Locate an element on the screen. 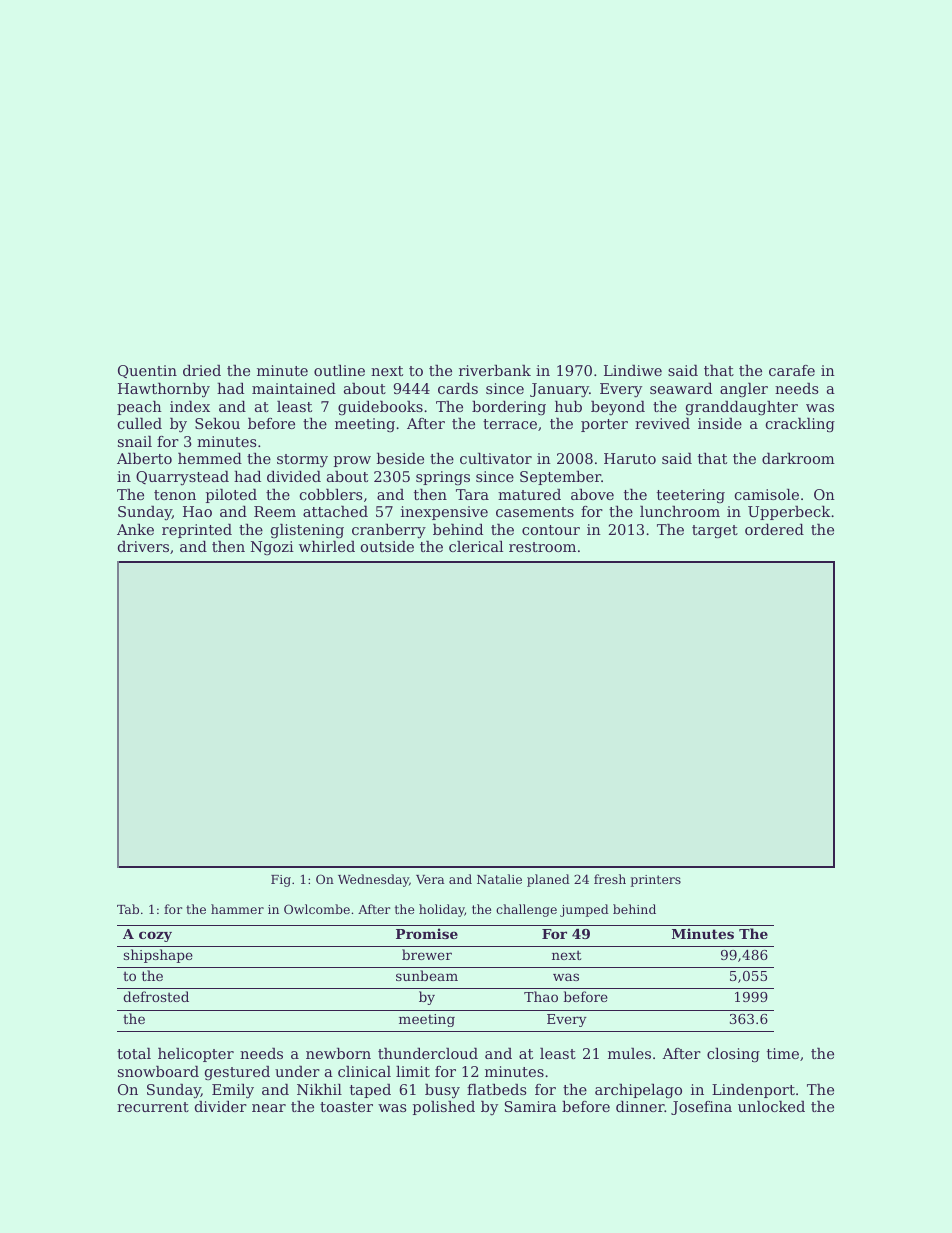  printers is located at coordinates (656, 881).
